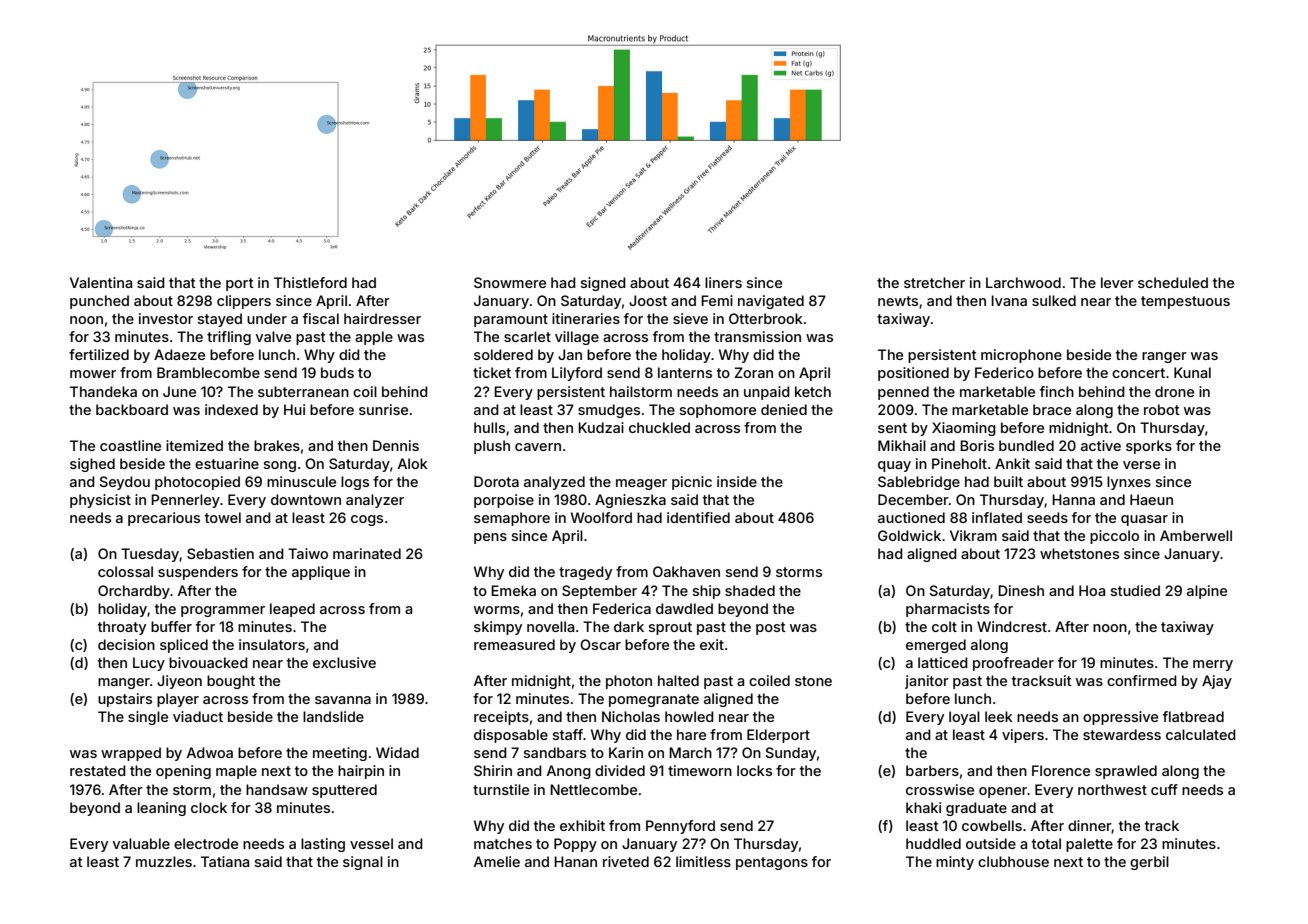 The height and width of the screenshot is (924, 1308). What do you see at coordinates (489, 427) in the screenshot?
I see `hulls` at bounding box center [489, 427].
